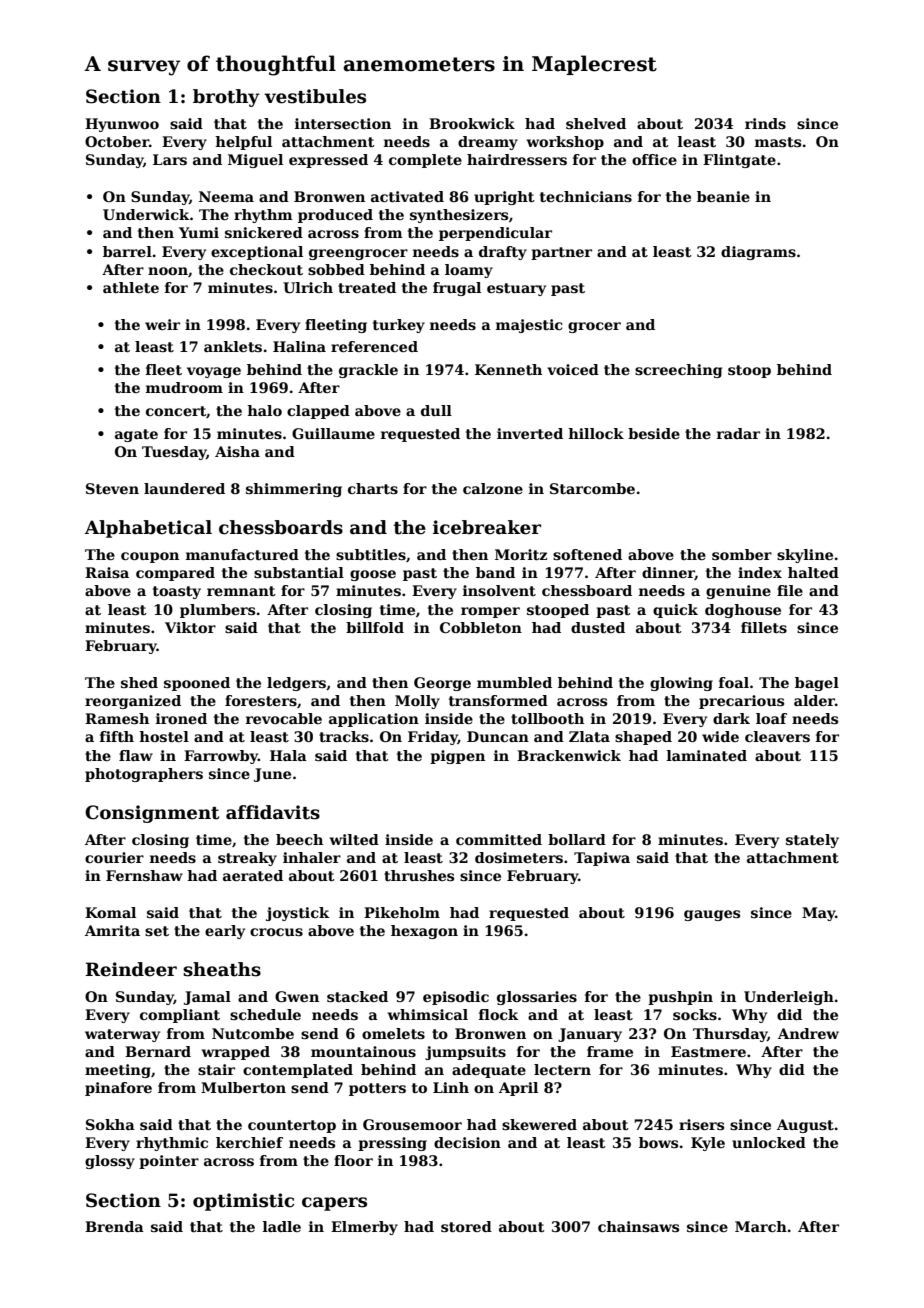 Image resolution: width=924 pixels, height=1308 pixels. Describe the element at coordinates (596, 123) in the screenshot. I see `shelved` at that location.
